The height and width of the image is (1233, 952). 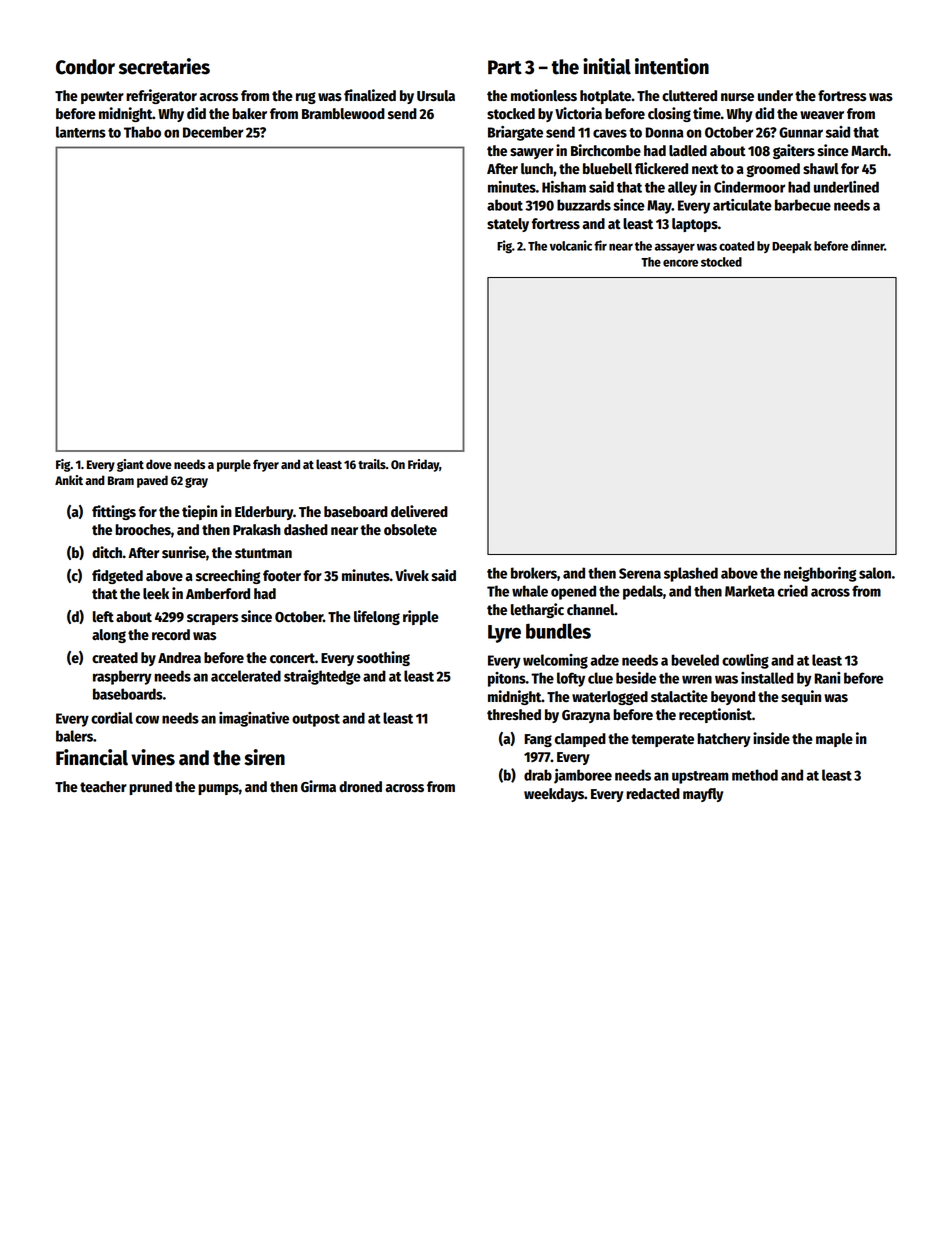 I want to click on lanterns, so click(x=81, y=132).
